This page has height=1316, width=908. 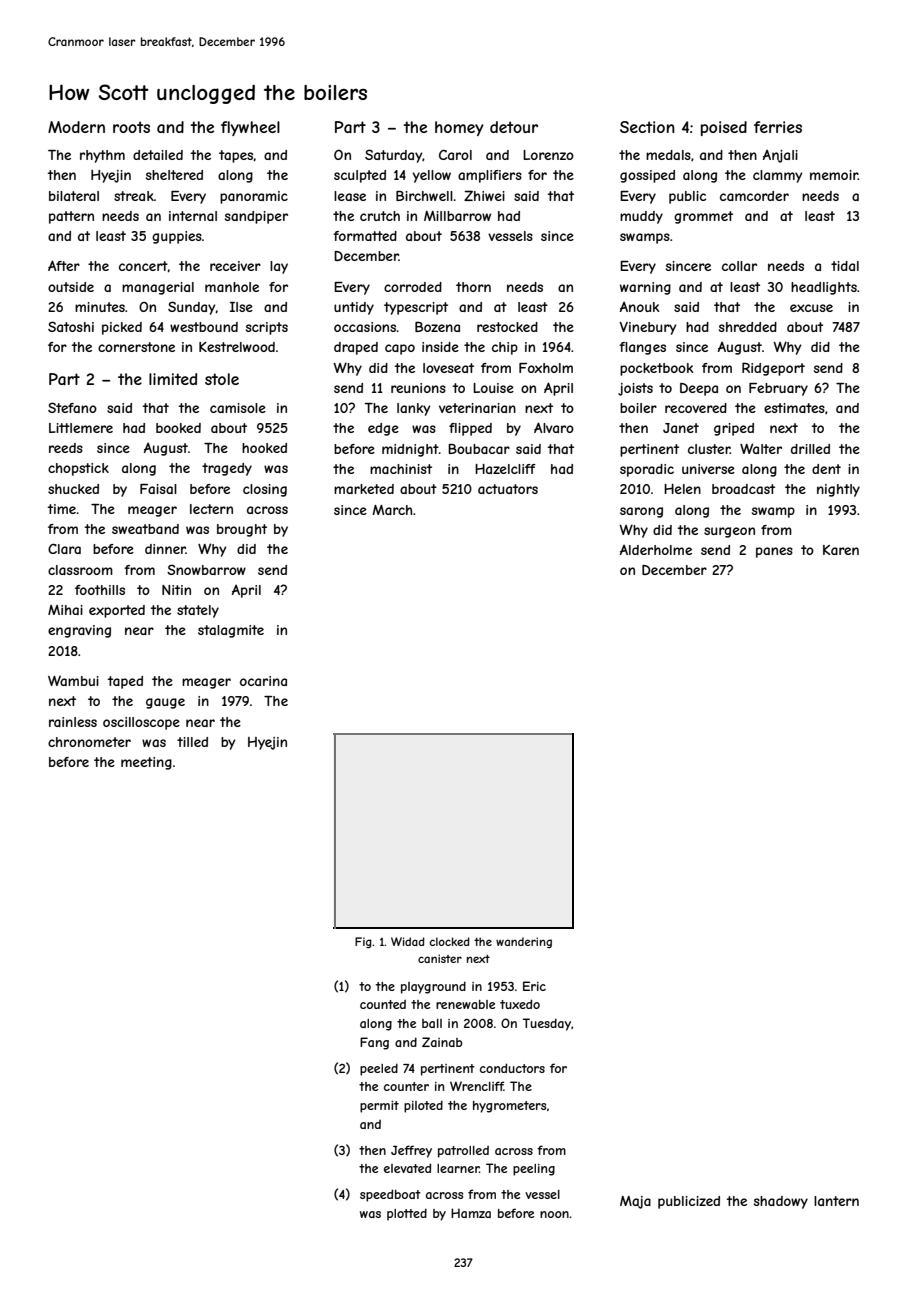 What do you see at coordinates (390, 1195) in the page?
I see `speedboat` at bounding box center [390, 1195].
